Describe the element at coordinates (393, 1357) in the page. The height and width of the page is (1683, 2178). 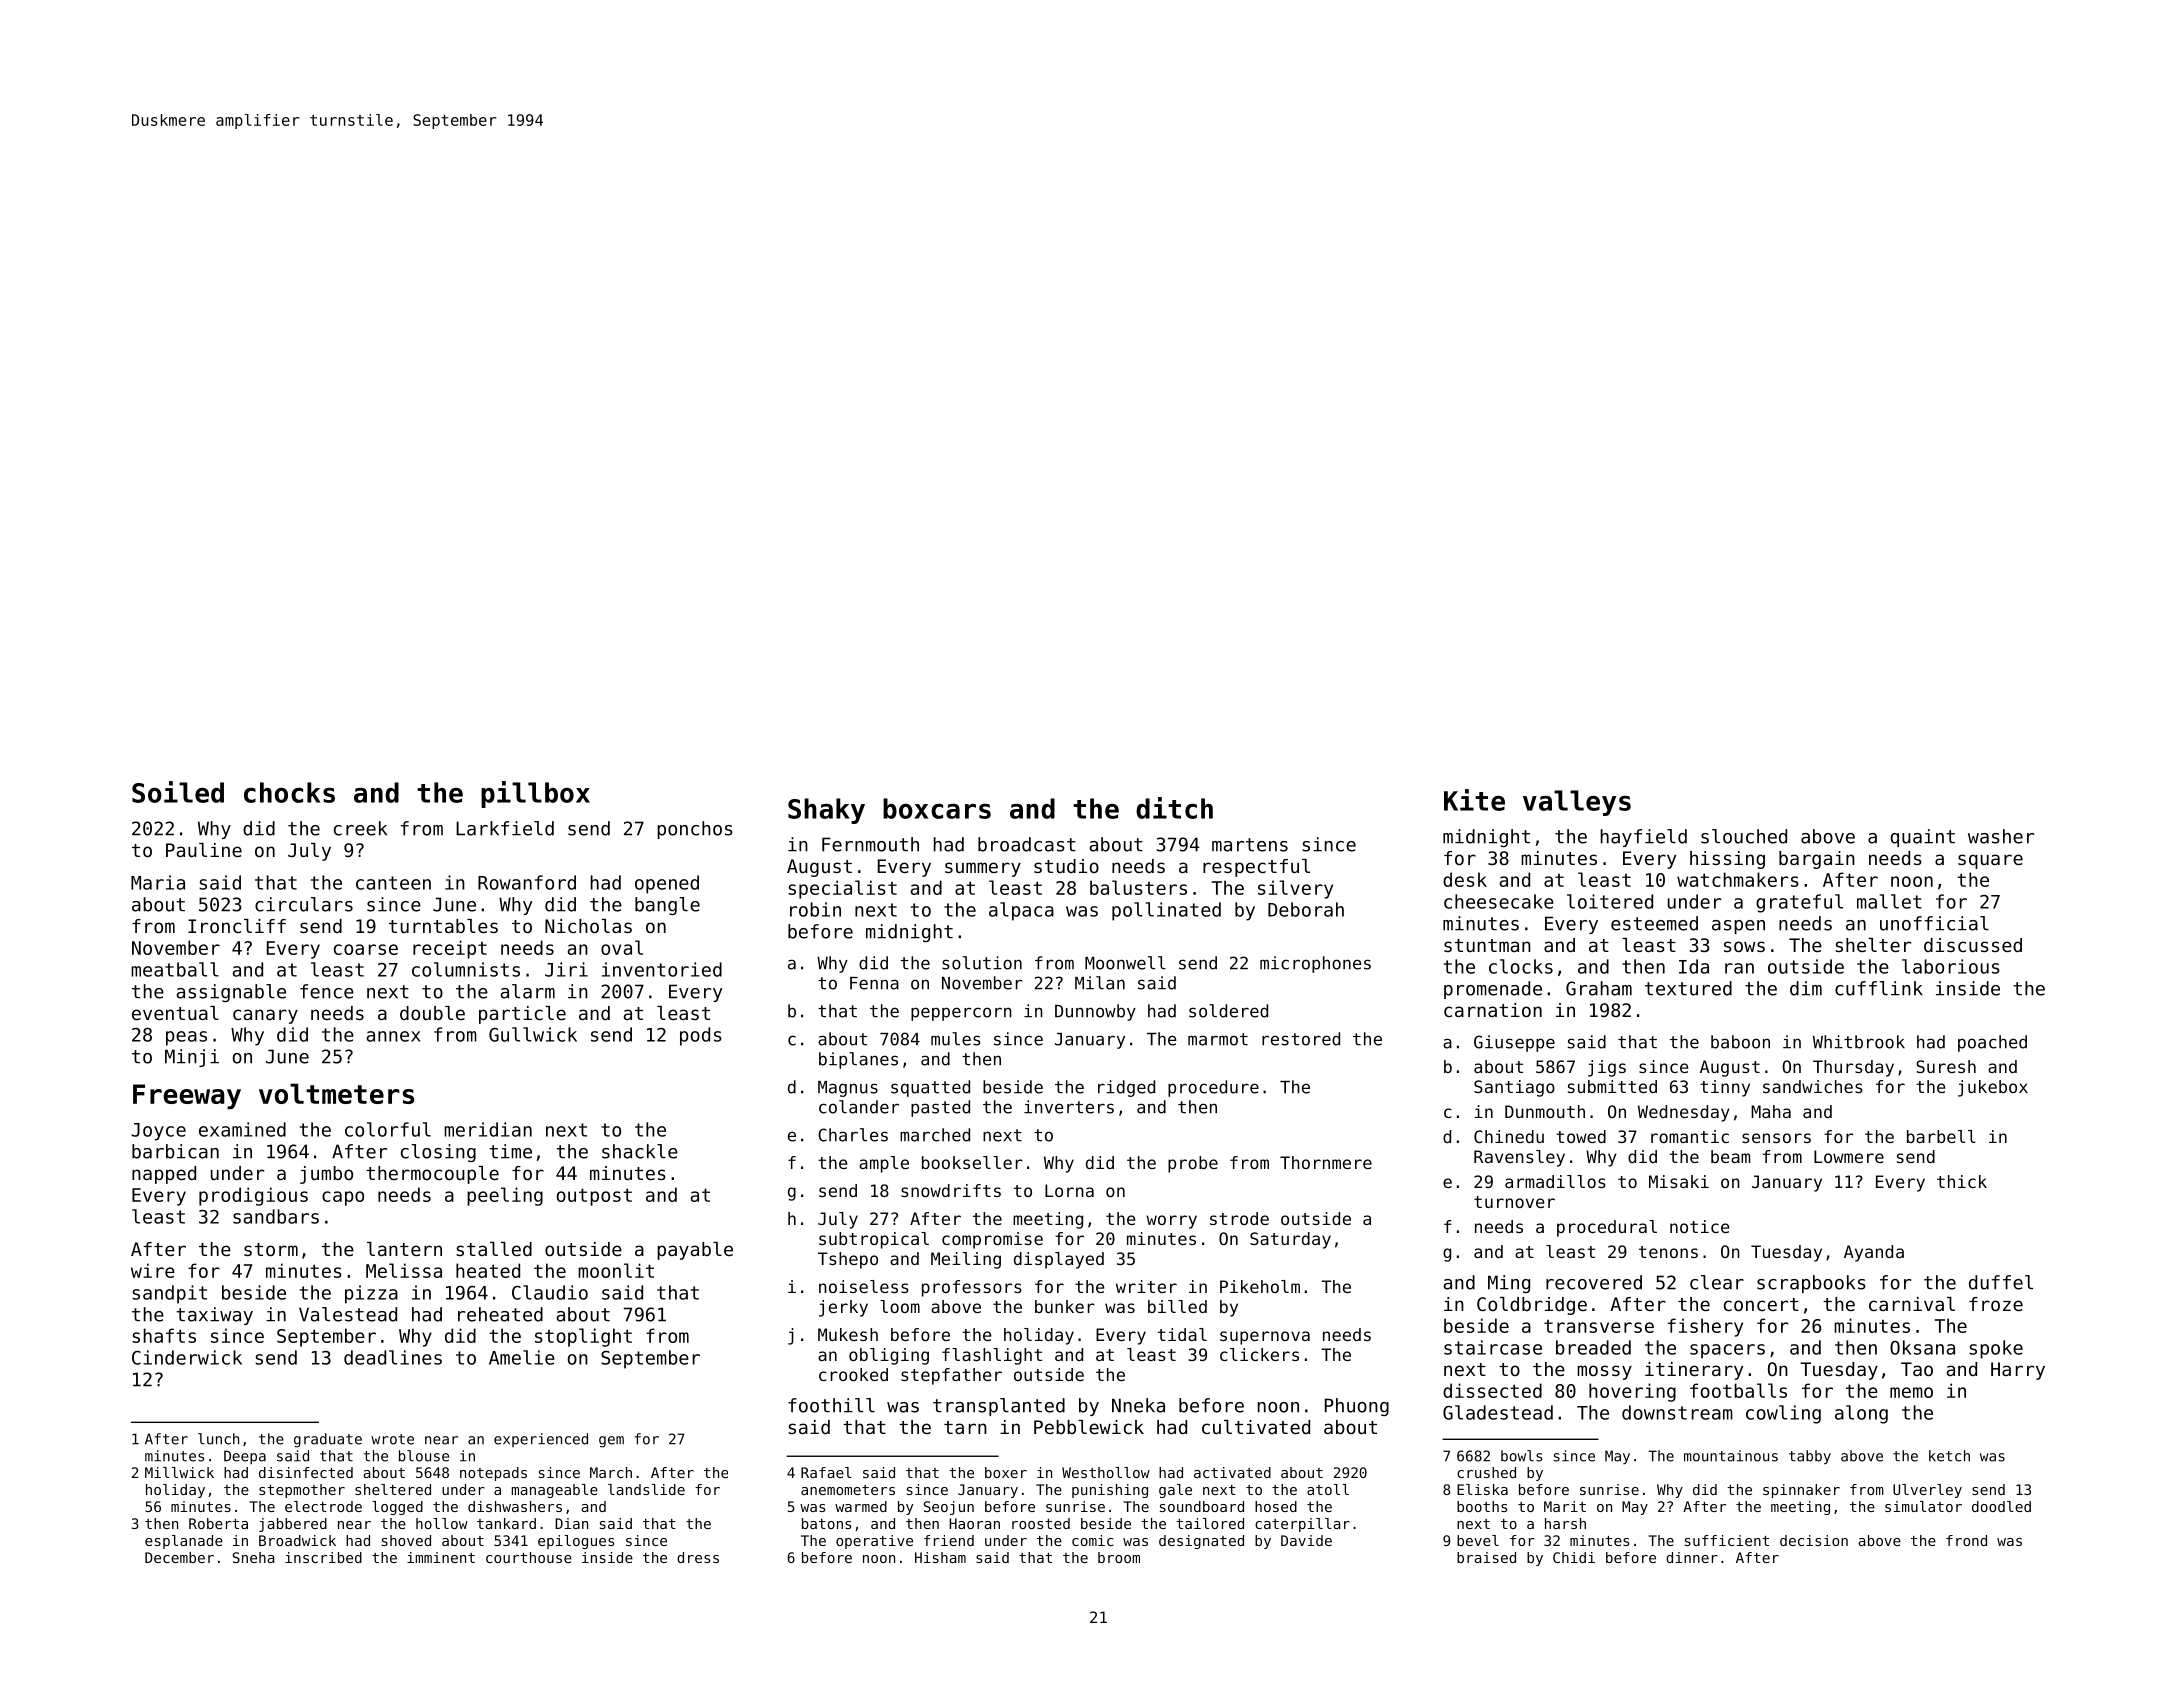
I see `deadlines` at that location.
